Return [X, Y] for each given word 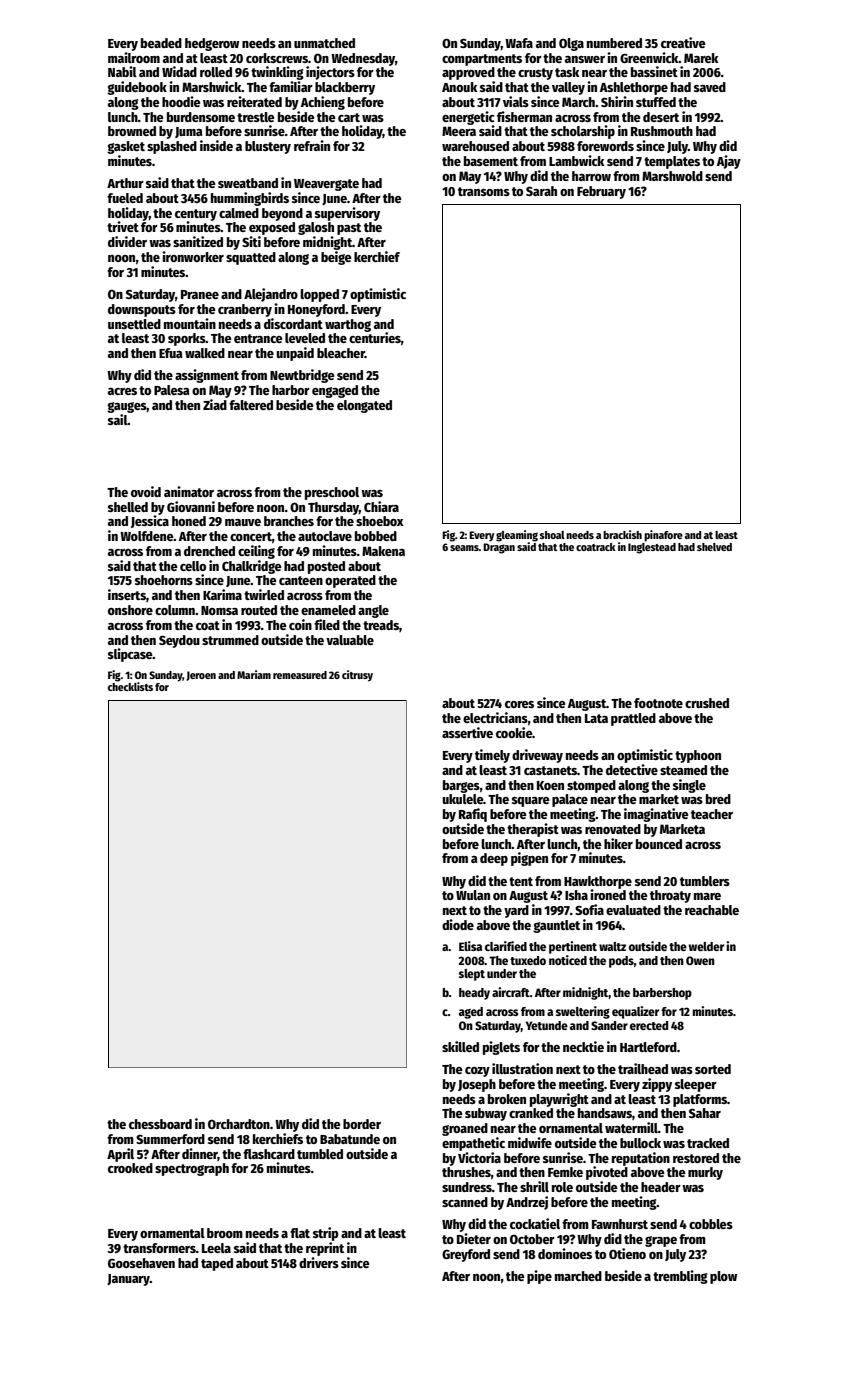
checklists [130, 686]
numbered [614, 43]
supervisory [347, 214]
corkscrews [277, 58]
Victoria [479, 1157]
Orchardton [239, 1124]
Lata [596, 718]
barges [461, 786]
